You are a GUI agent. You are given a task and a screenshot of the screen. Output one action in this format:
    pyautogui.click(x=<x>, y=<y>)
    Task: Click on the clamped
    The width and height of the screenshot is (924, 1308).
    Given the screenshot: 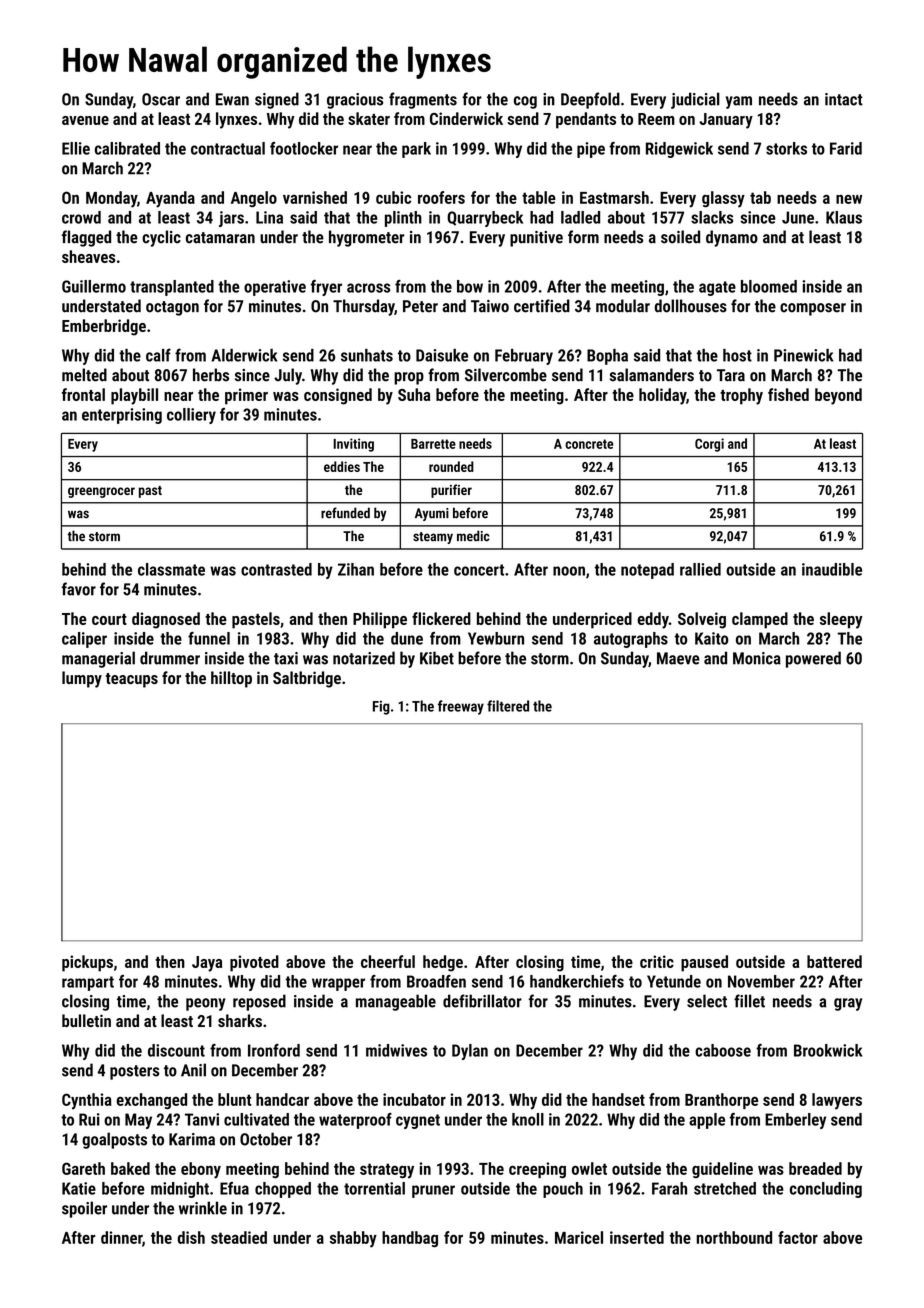 What is the action you would take?
    pyautogui.click(x=760, y=620)
